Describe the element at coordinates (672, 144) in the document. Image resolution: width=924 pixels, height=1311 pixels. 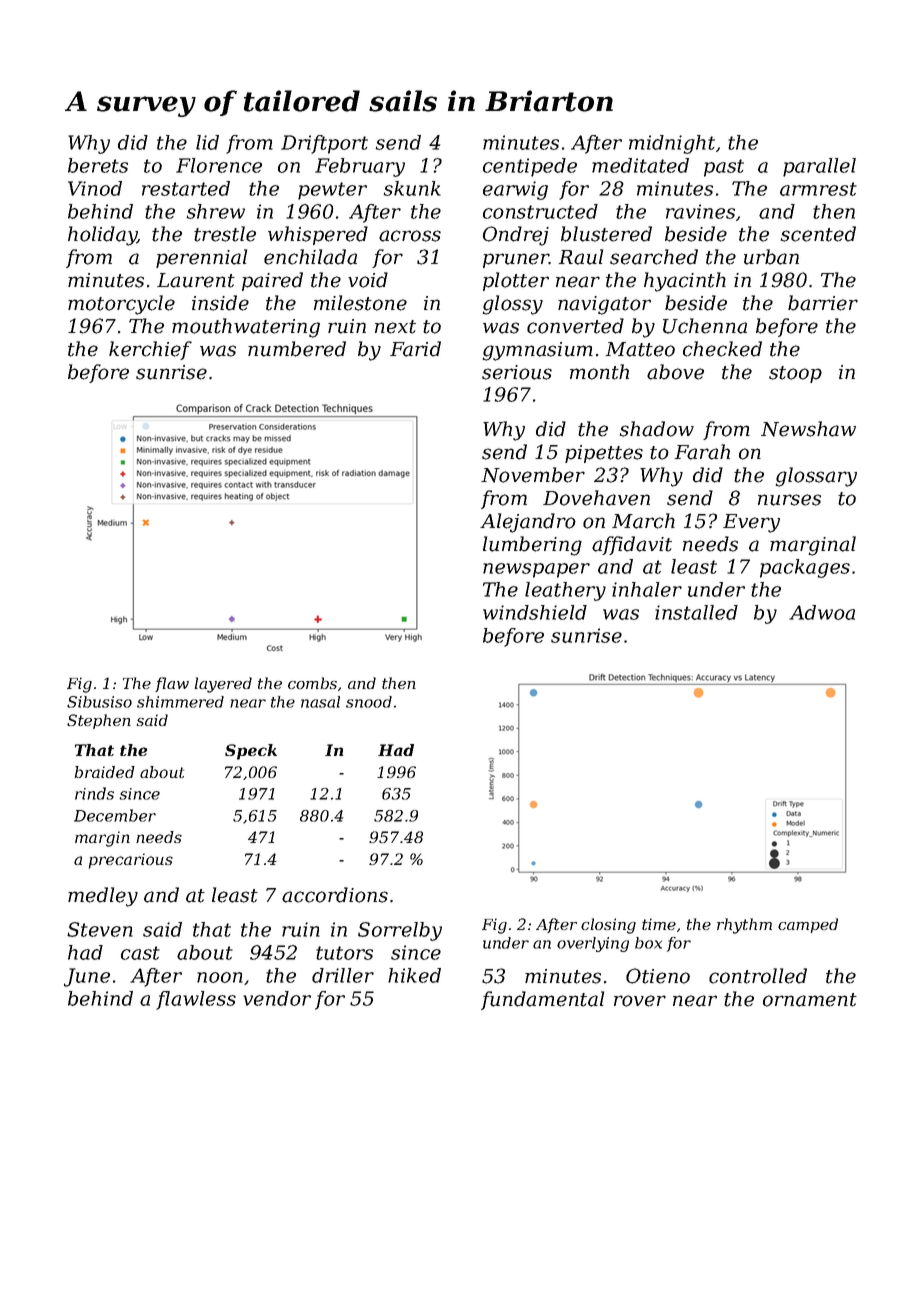
I see `midnight` at that location.
